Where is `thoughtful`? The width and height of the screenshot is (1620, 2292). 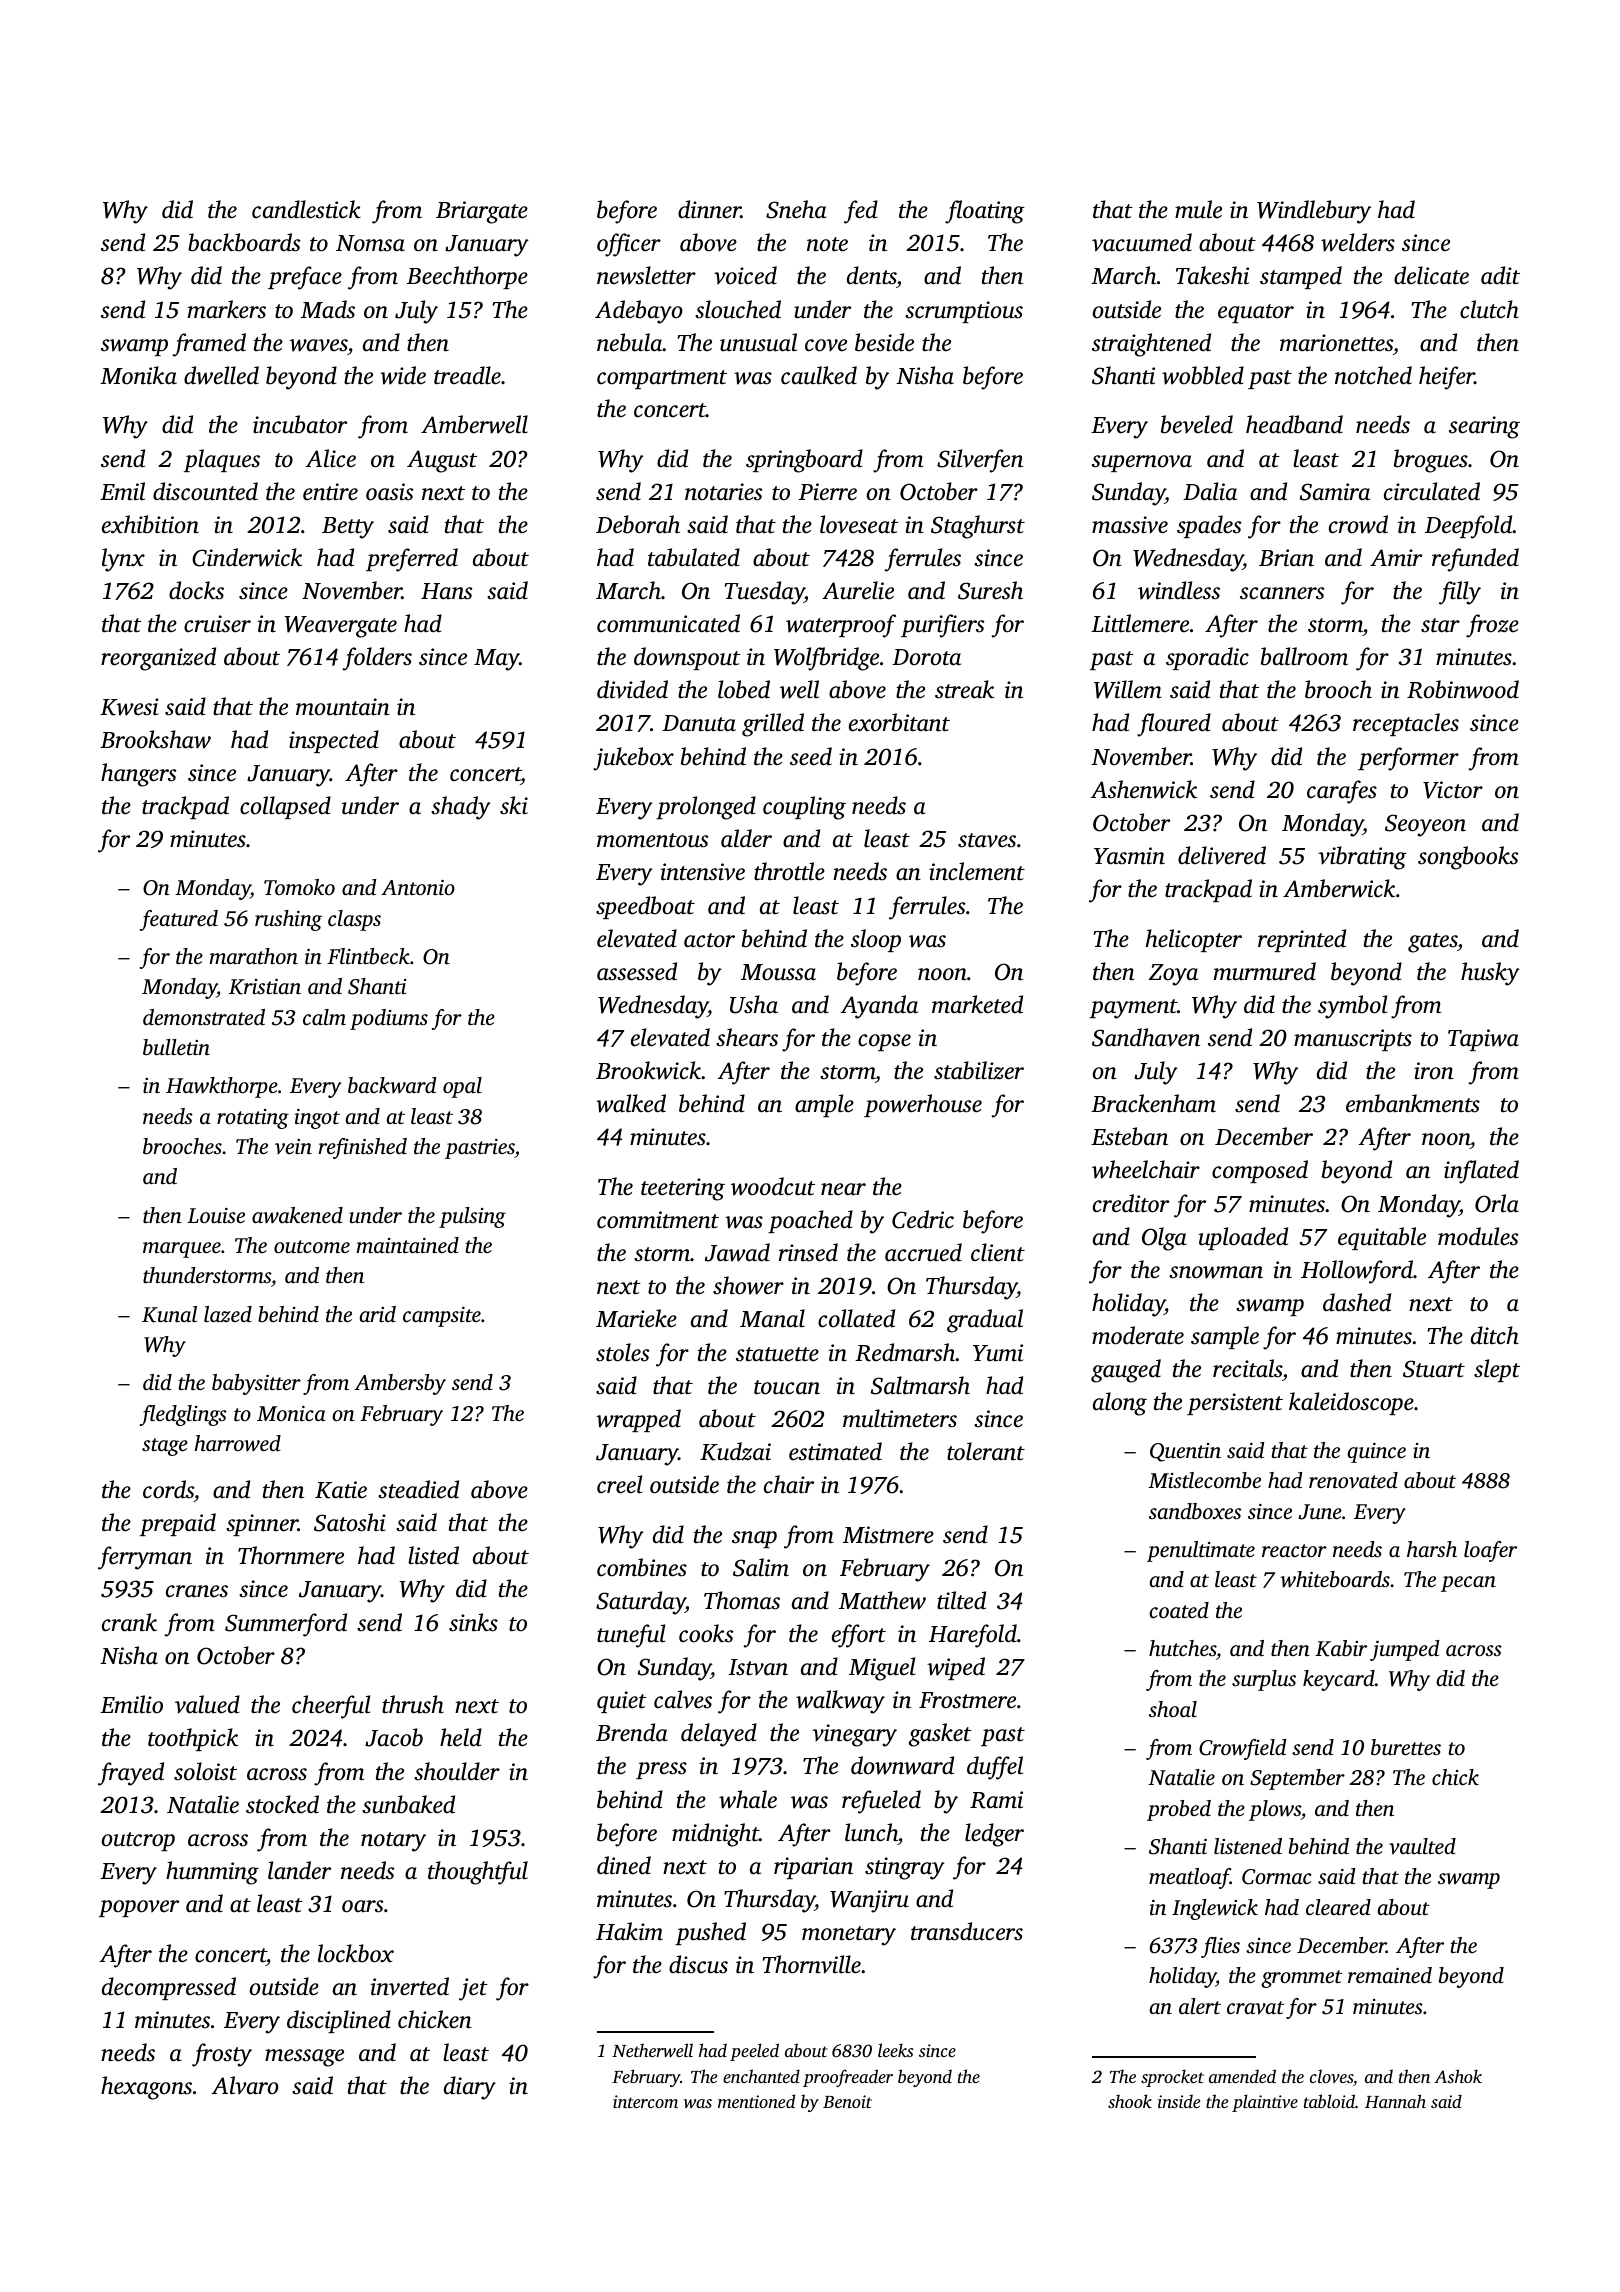 thoughtful is located at coordinates (478, 1873).
